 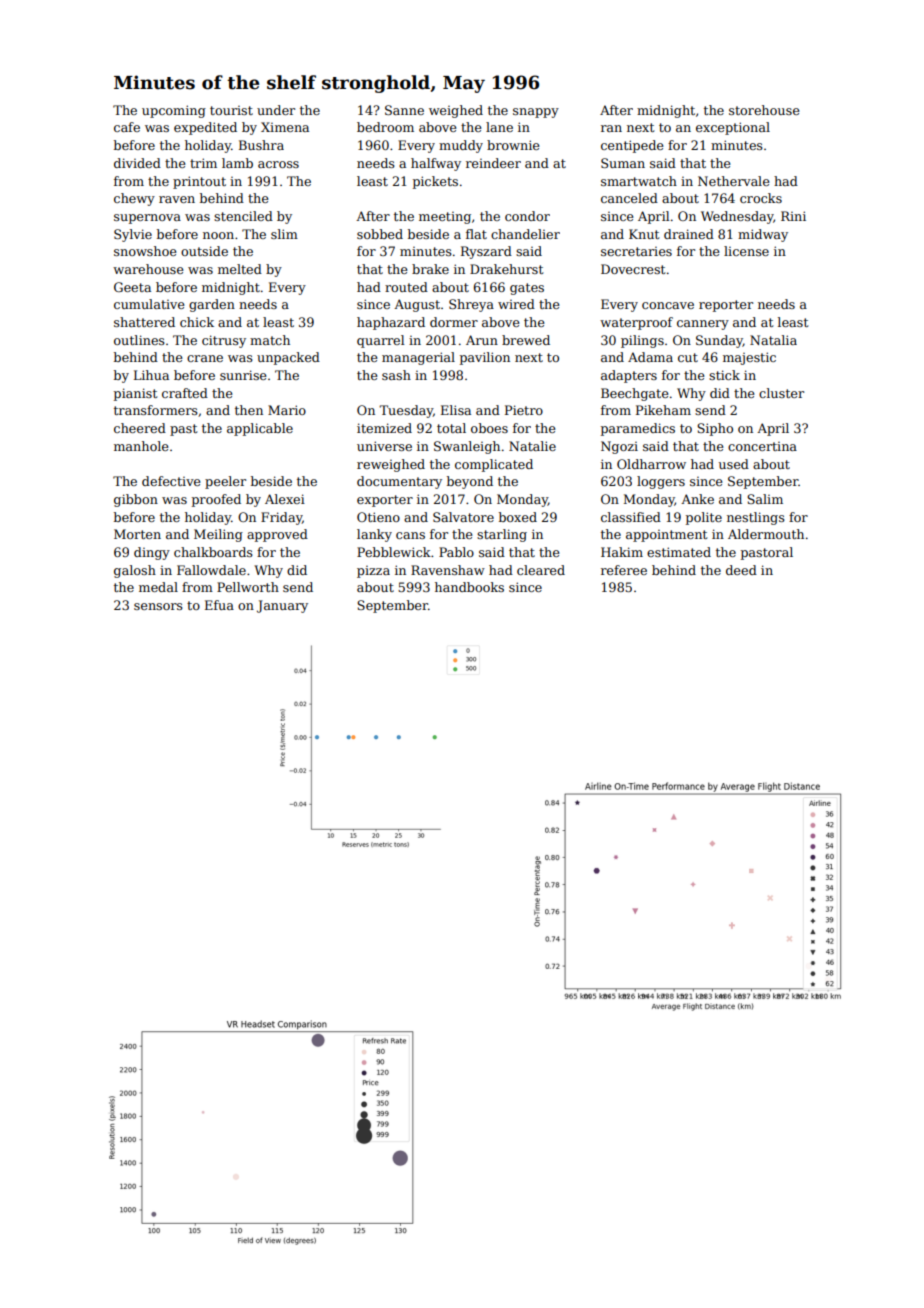 I want to click on exceptional, so click(x=733, y=128).
